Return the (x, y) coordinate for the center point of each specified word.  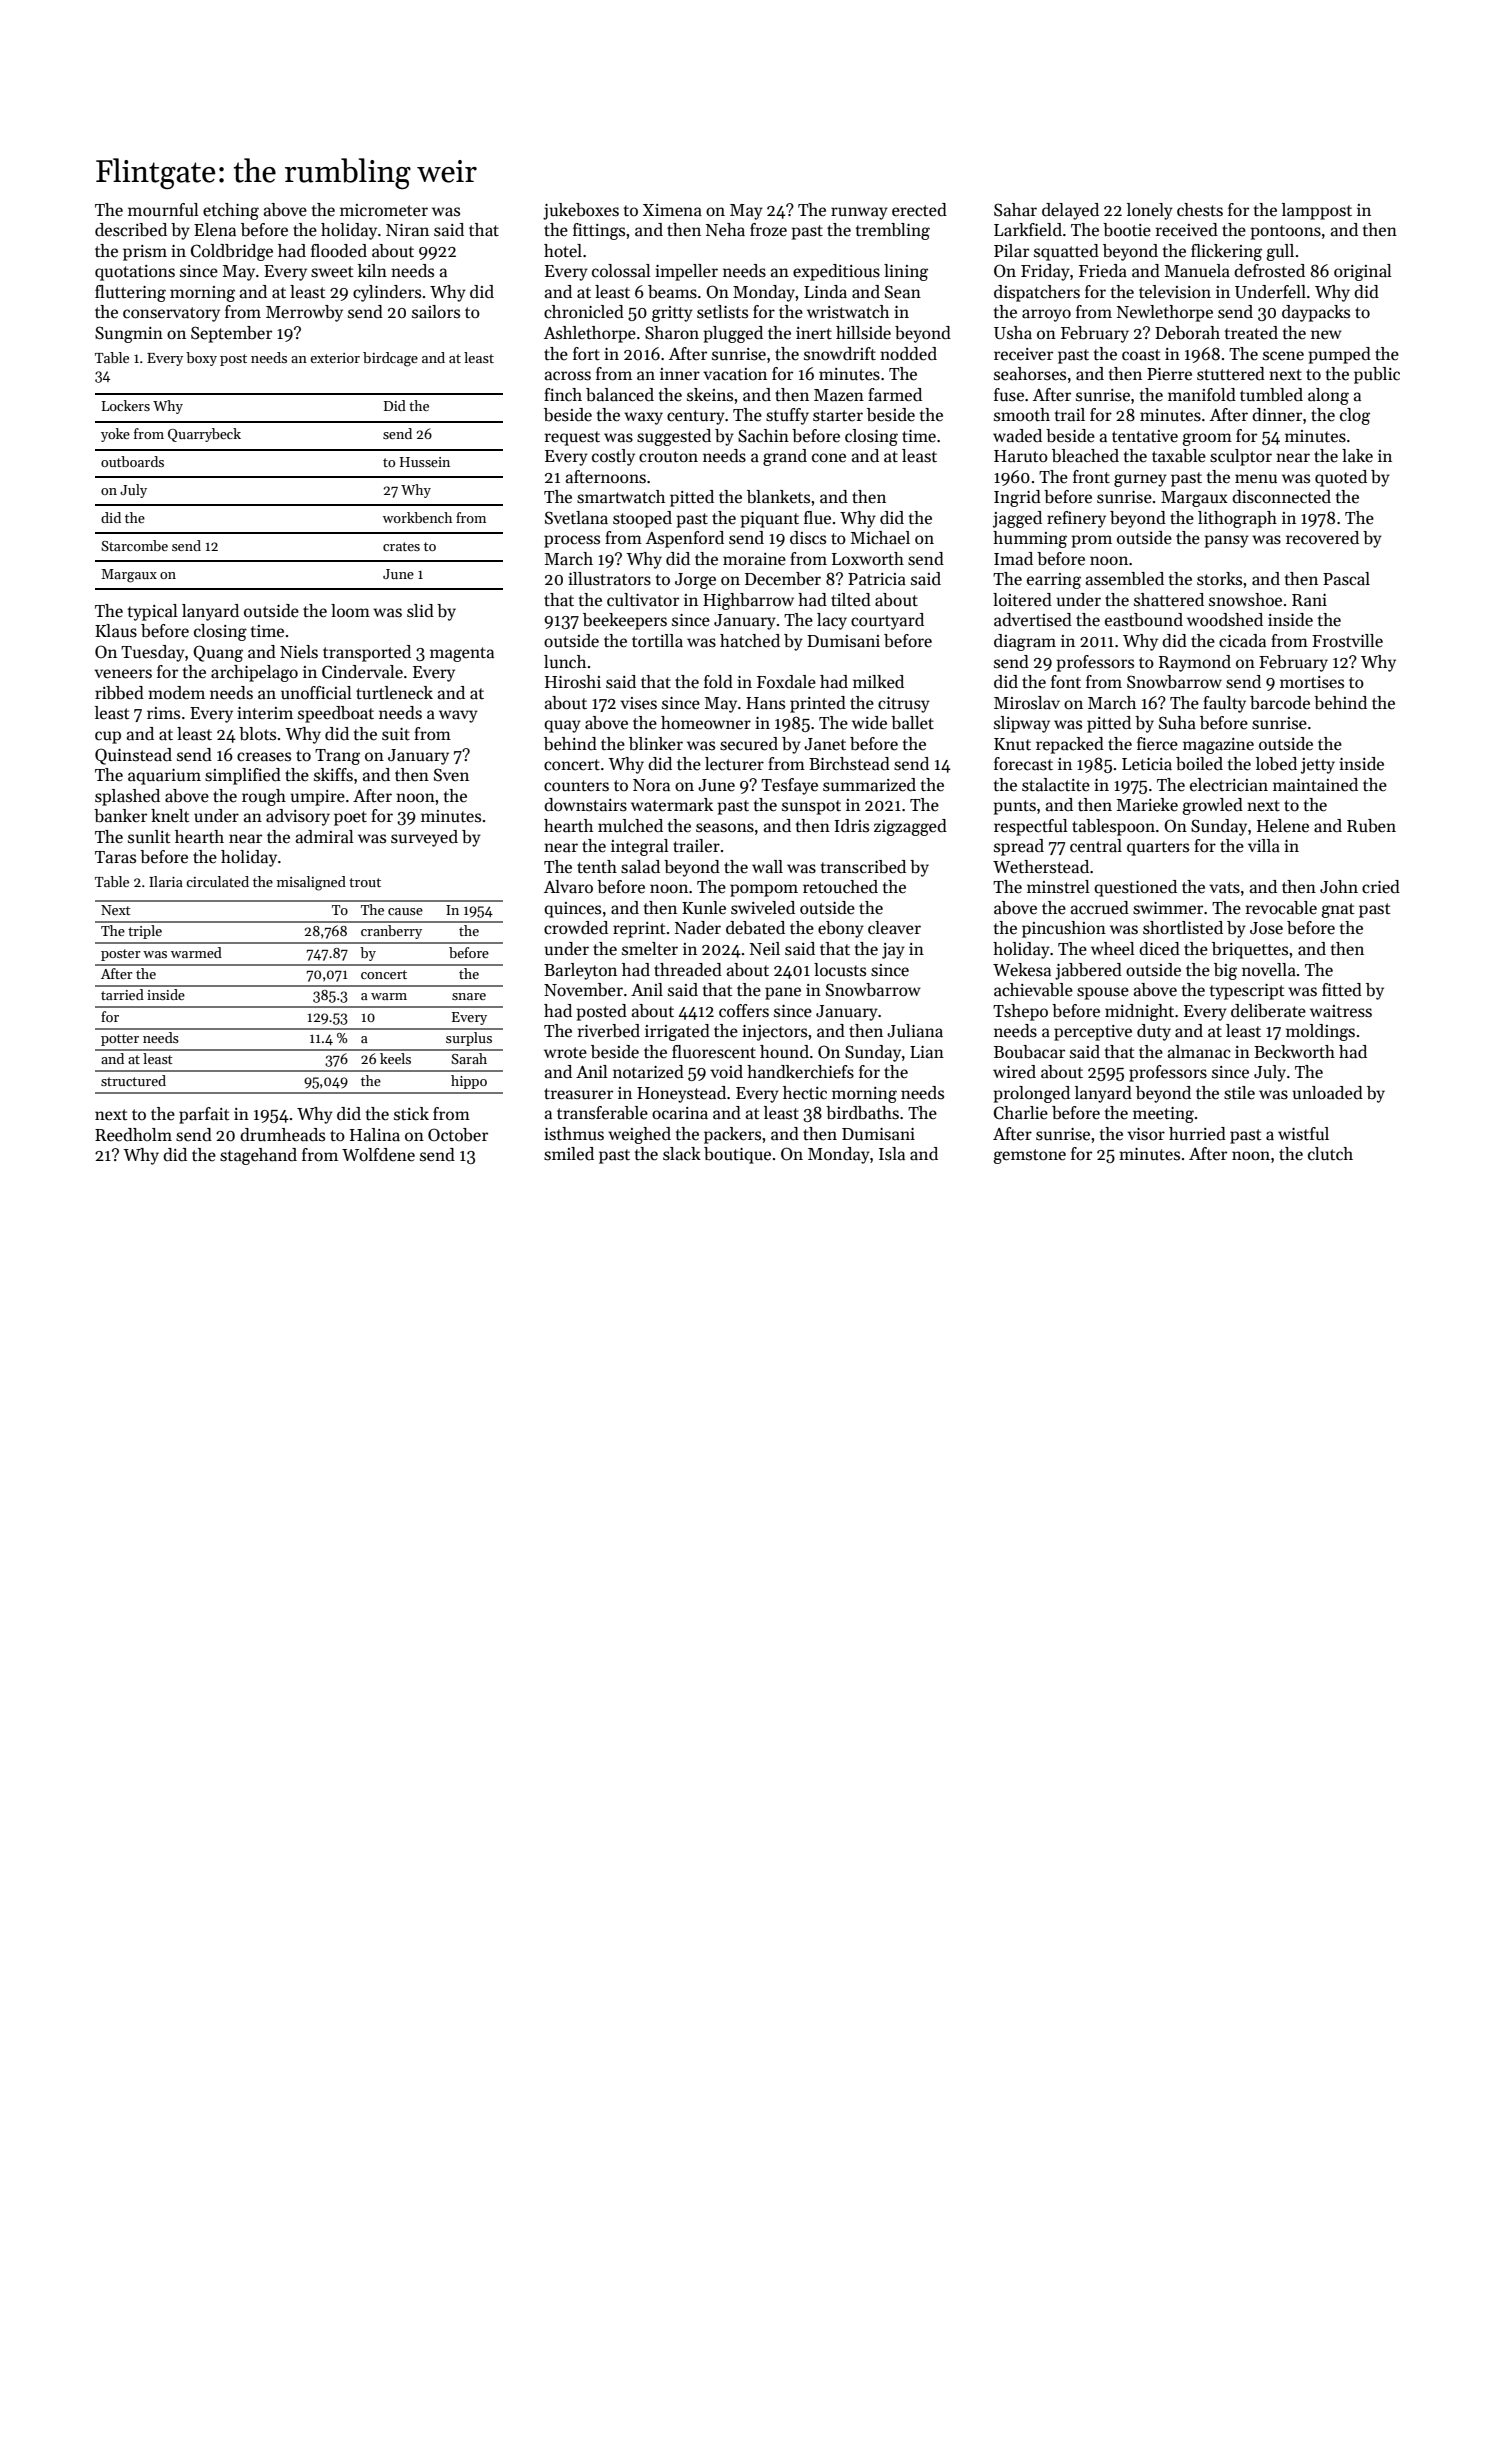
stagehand (258, 1156)
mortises (1312, 682)
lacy (832, 621)
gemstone (1029, 1156)
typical (153, 612)
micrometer (384, 210)
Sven (451, 775)
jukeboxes (581, 211)
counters (576, 786)
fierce (1157, 744)
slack (682, 1154)
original (1363, 272)
